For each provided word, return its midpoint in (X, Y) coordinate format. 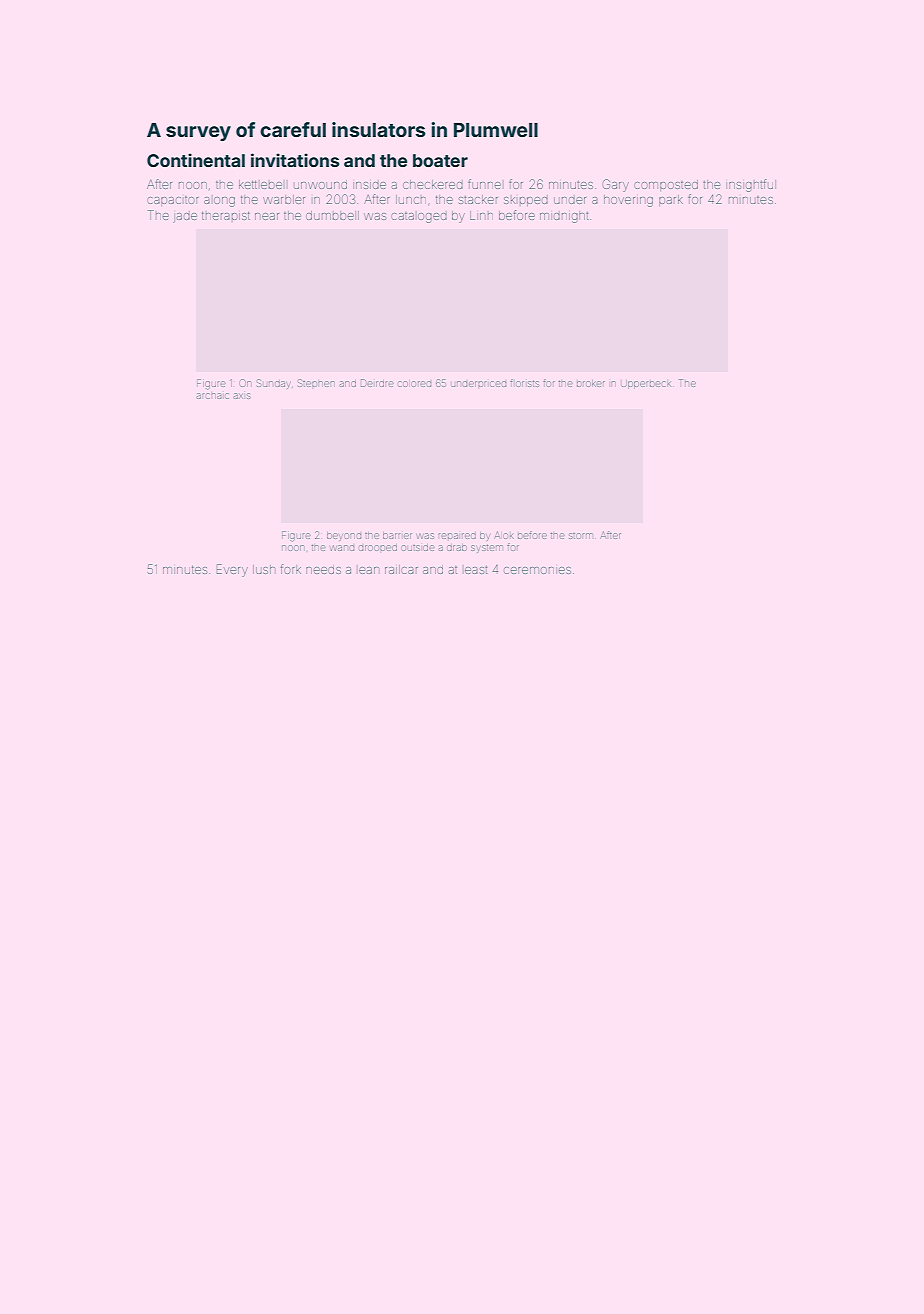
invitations (295, 160)
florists (524, 383)
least (476, 570)
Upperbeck (646, 385)
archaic (213, 396)
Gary (616, 185)
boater (440, 160)
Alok (504, 535)
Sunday (273, 384)
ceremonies (537, 570)
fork (291, 569)
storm (580, 536)
